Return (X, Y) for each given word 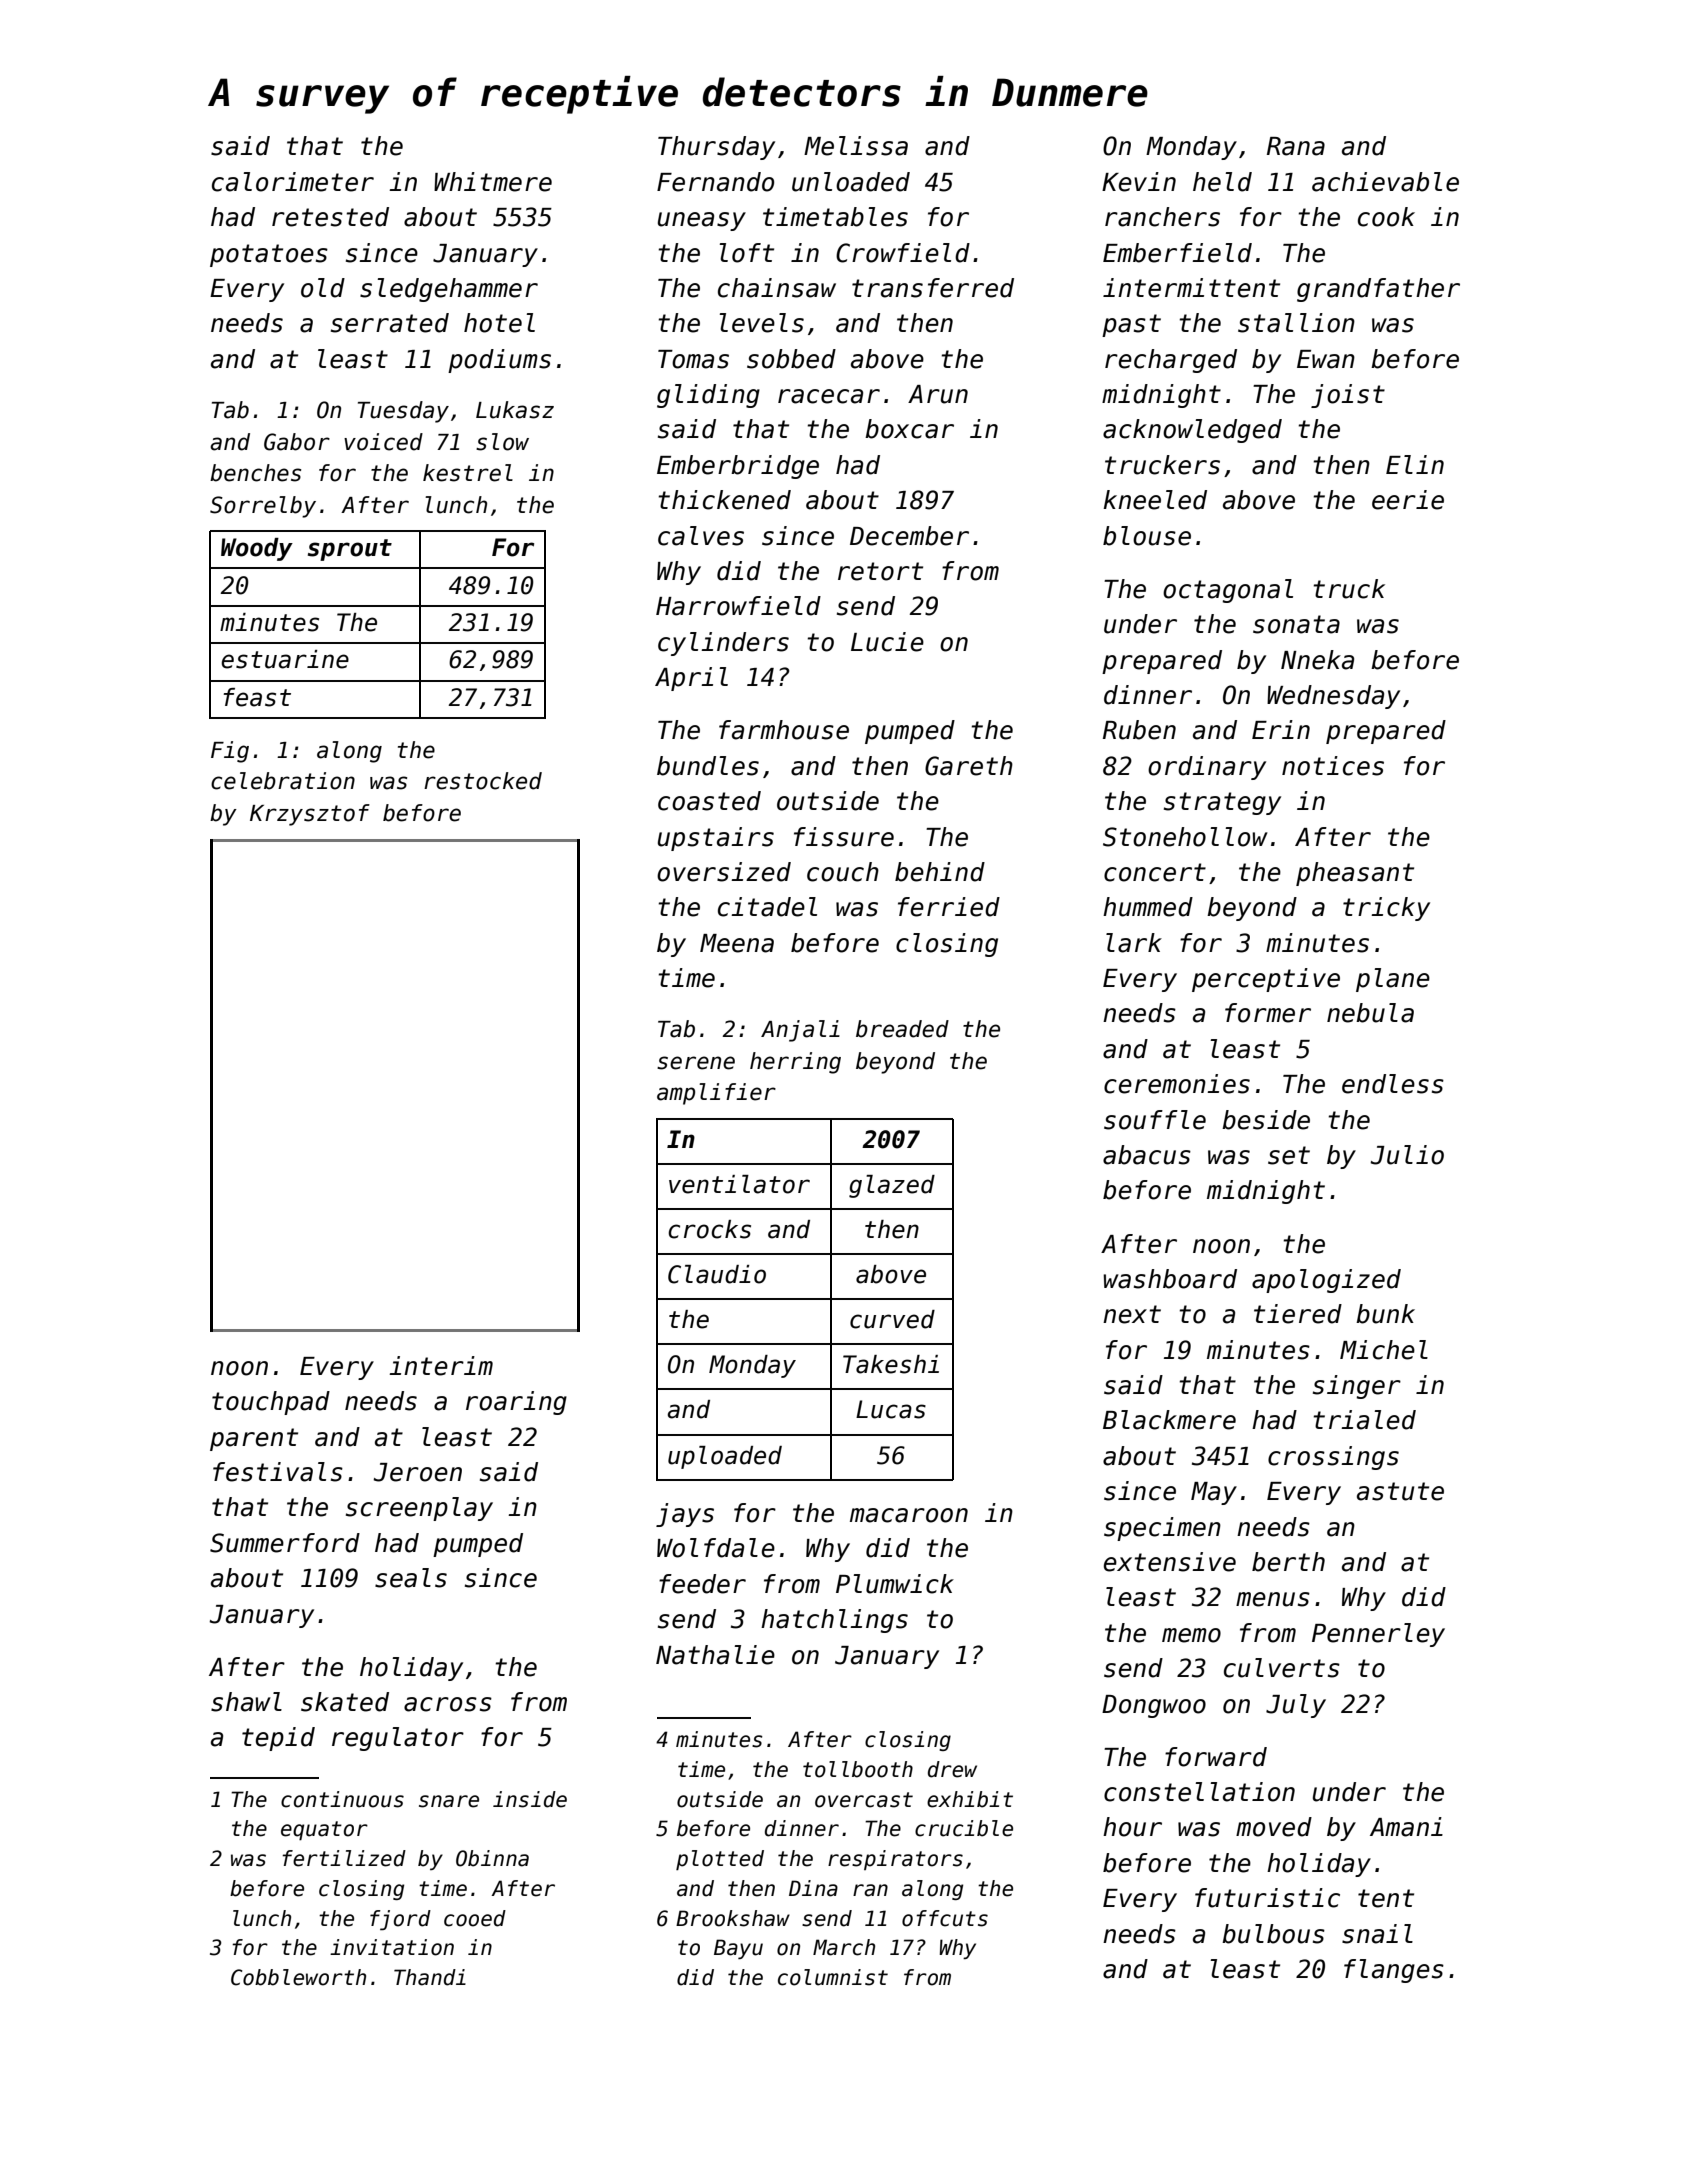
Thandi (430, 1977)
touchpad (271, 1403)
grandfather (1378, 290)
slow (502, 442)
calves (701, 536)
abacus (1147, 1155)
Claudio (717, 1274)
